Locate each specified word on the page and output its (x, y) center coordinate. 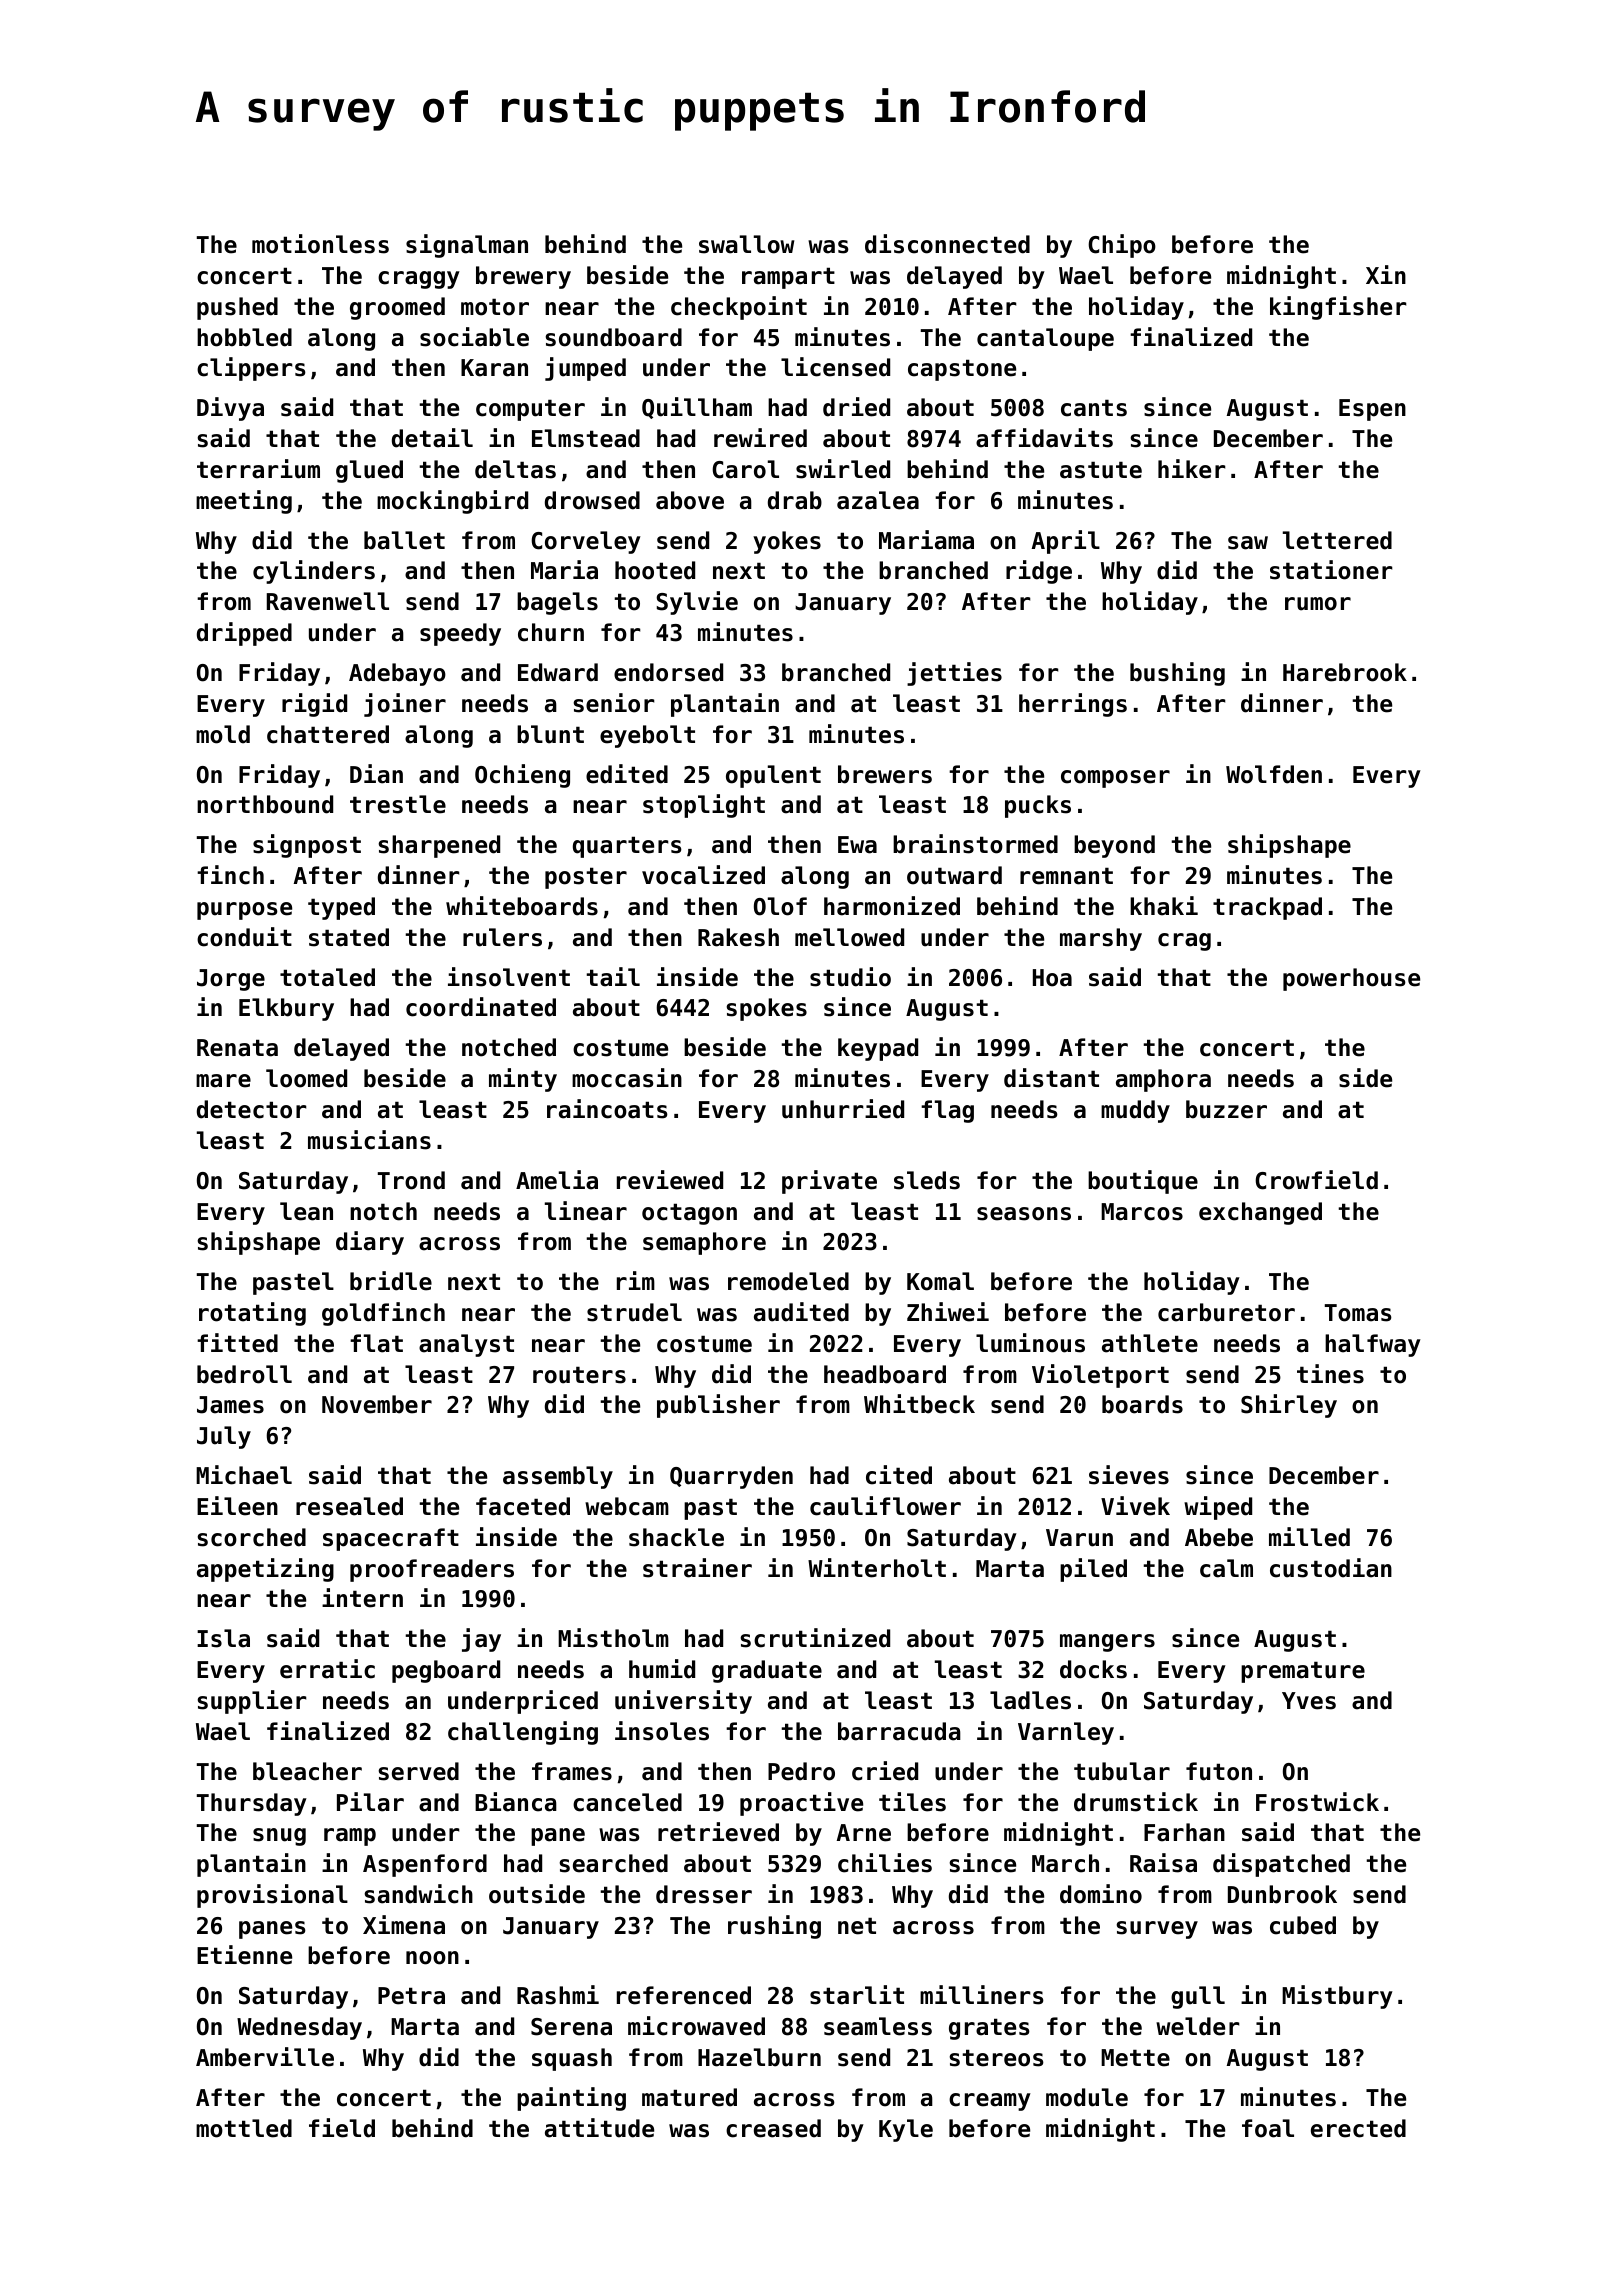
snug (279, 1837)
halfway (1373, 1345)
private (829, 1182)
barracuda (899, 1731)
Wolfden (1274, 774)
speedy (460, 634)
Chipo (1122, 246)
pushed (237, 308)
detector (252, 1109)
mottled (244, 2128)
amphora (1163, 1080)
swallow (746, 244)
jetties (954, 674)
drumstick (1136, 1802)
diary (370, 1243)
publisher (718, 1406)
